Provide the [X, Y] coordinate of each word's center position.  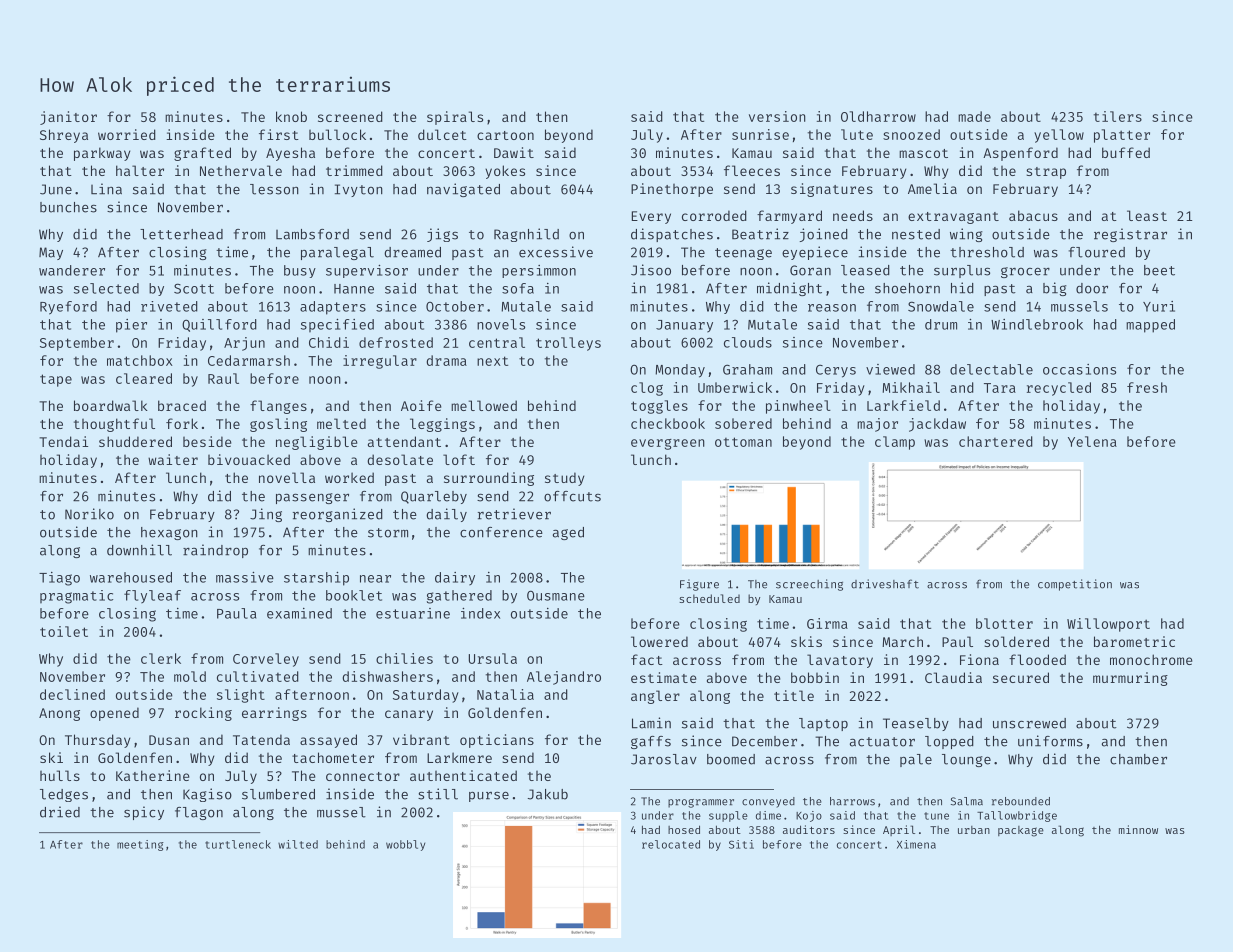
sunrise [760, 134]
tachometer [333, 757]
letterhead [181, 234]
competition [1075, 585]
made [974, 116]
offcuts [572, 496]
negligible [316, 443]
